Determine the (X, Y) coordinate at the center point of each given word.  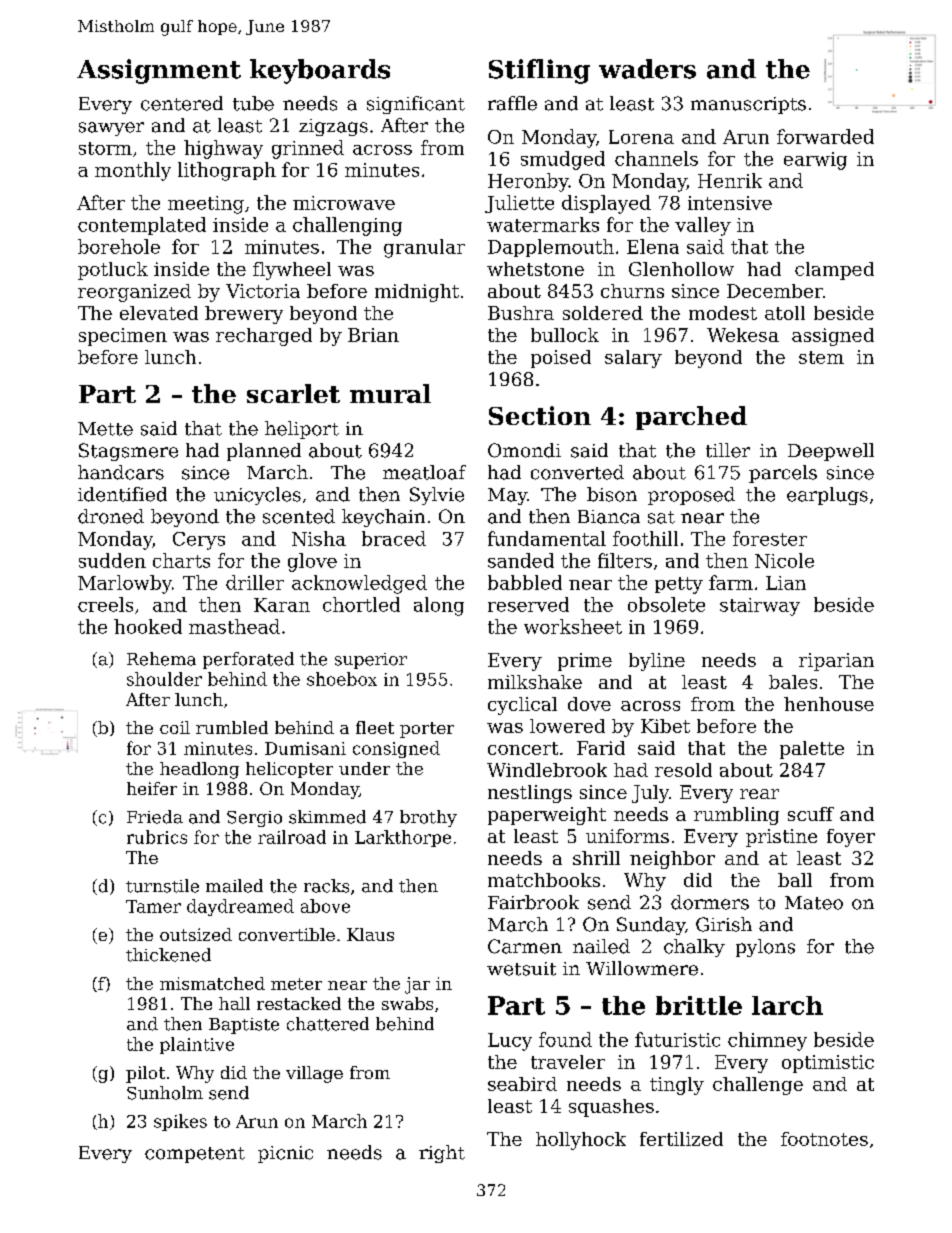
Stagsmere (128, 452)
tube (253, 103)
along (439, 606)
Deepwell (831, 452)
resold (683, 770)
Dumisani (305, 748)
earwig (815, 161)
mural (390, 393)
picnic (285, 1154)
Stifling (539, 71)
